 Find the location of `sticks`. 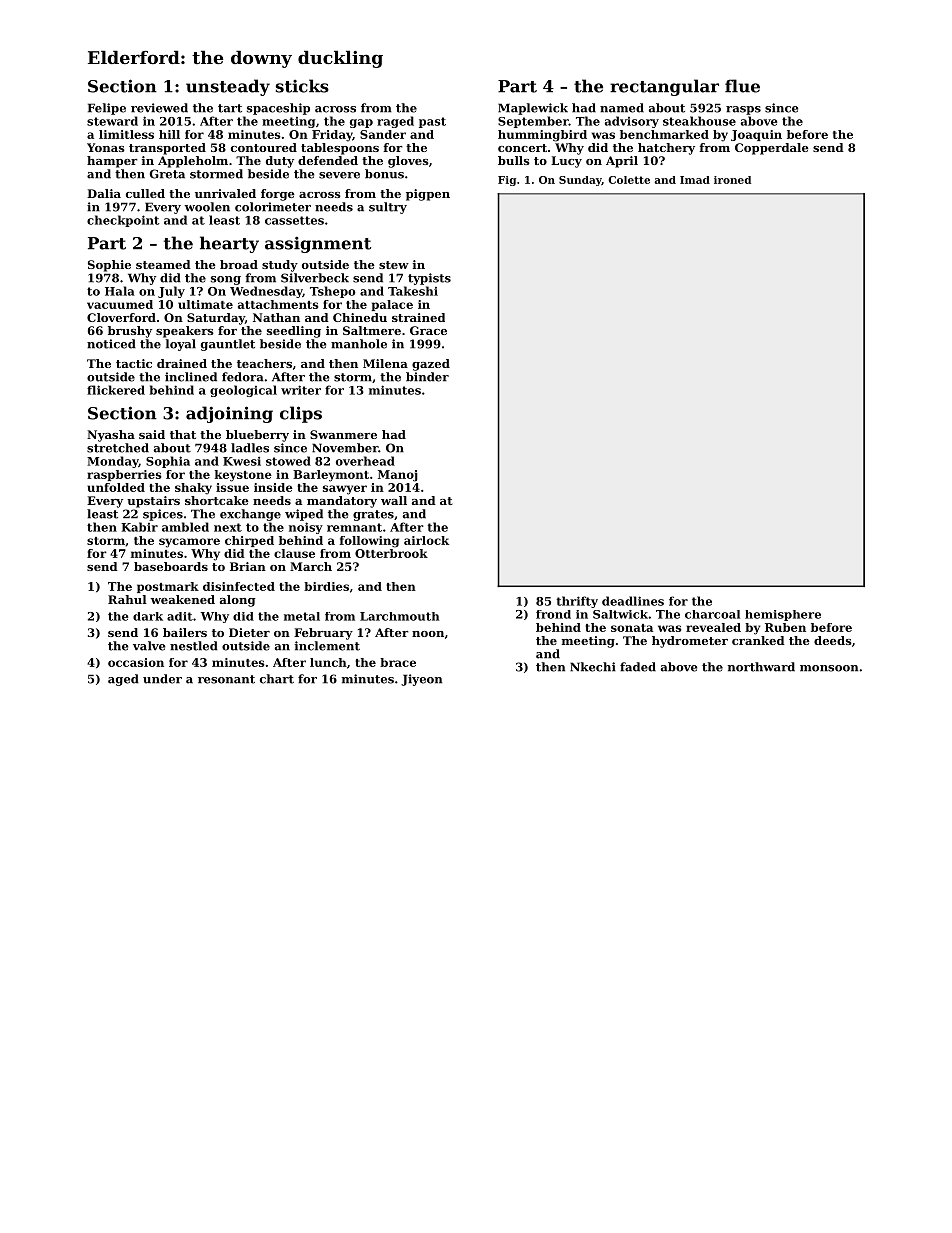

sticks is located at coordinates (302, 86).
